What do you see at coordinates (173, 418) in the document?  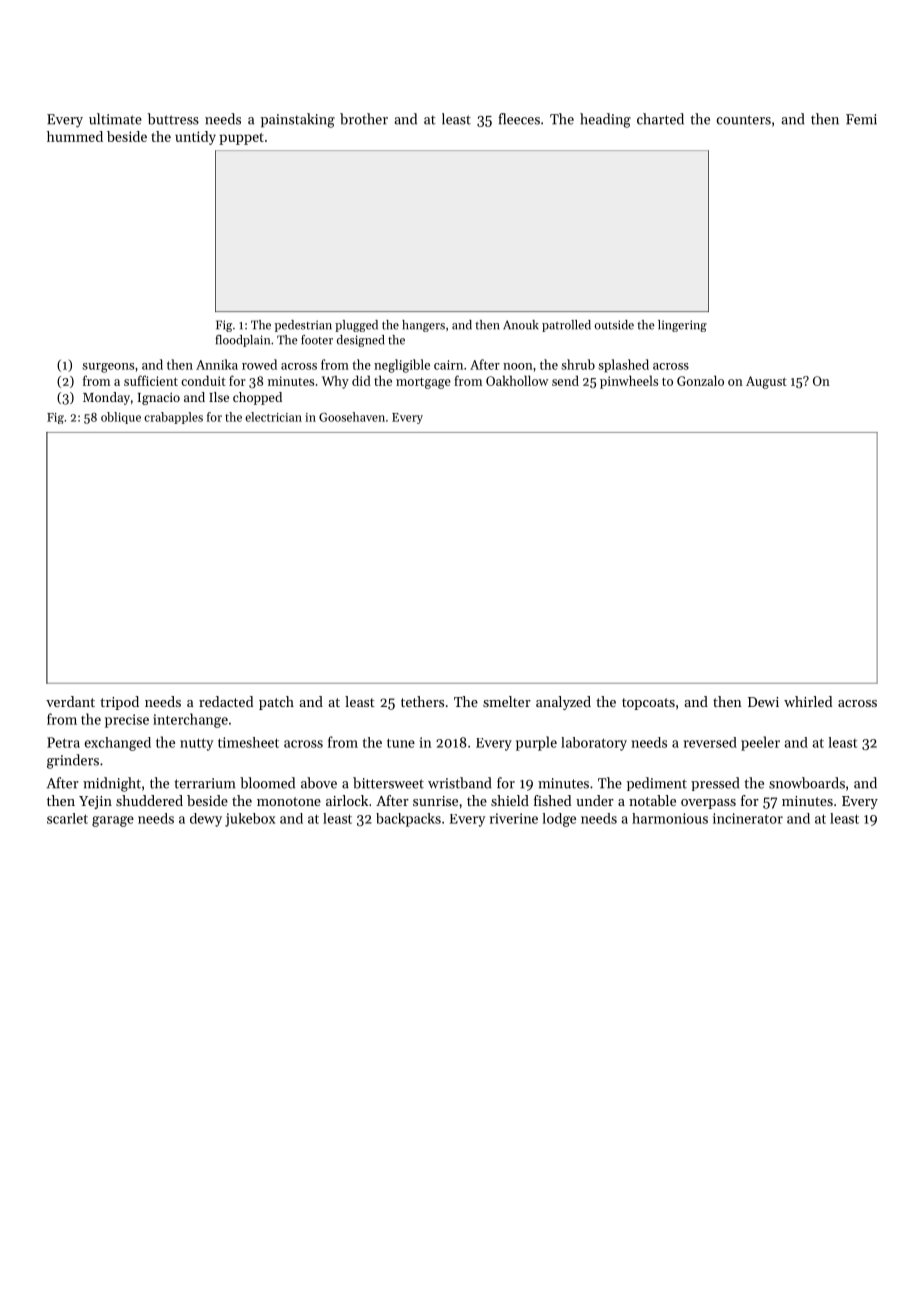 I see `crabapples` at bounding box center [173, 418].
